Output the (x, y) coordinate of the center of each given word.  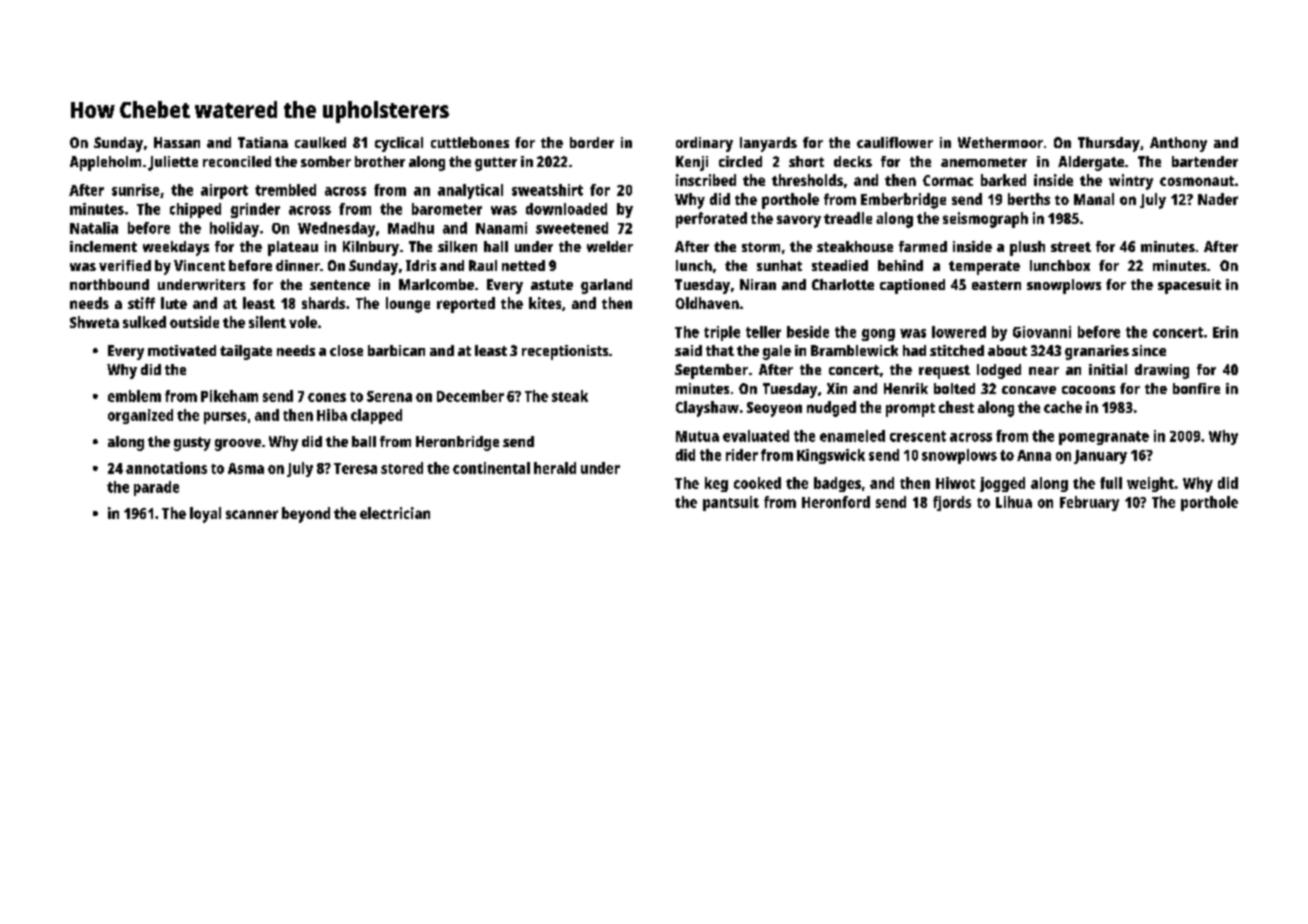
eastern (996, 285)
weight (1150, 484)
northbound (109, 284)
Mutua (697, 436)
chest (956, 407)
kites (545, 303)
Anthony (1178, 144)
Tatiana (263, 142)
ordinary (704, 144)
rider (742, 455)
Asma (246, 468)
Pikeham (229, 396)
